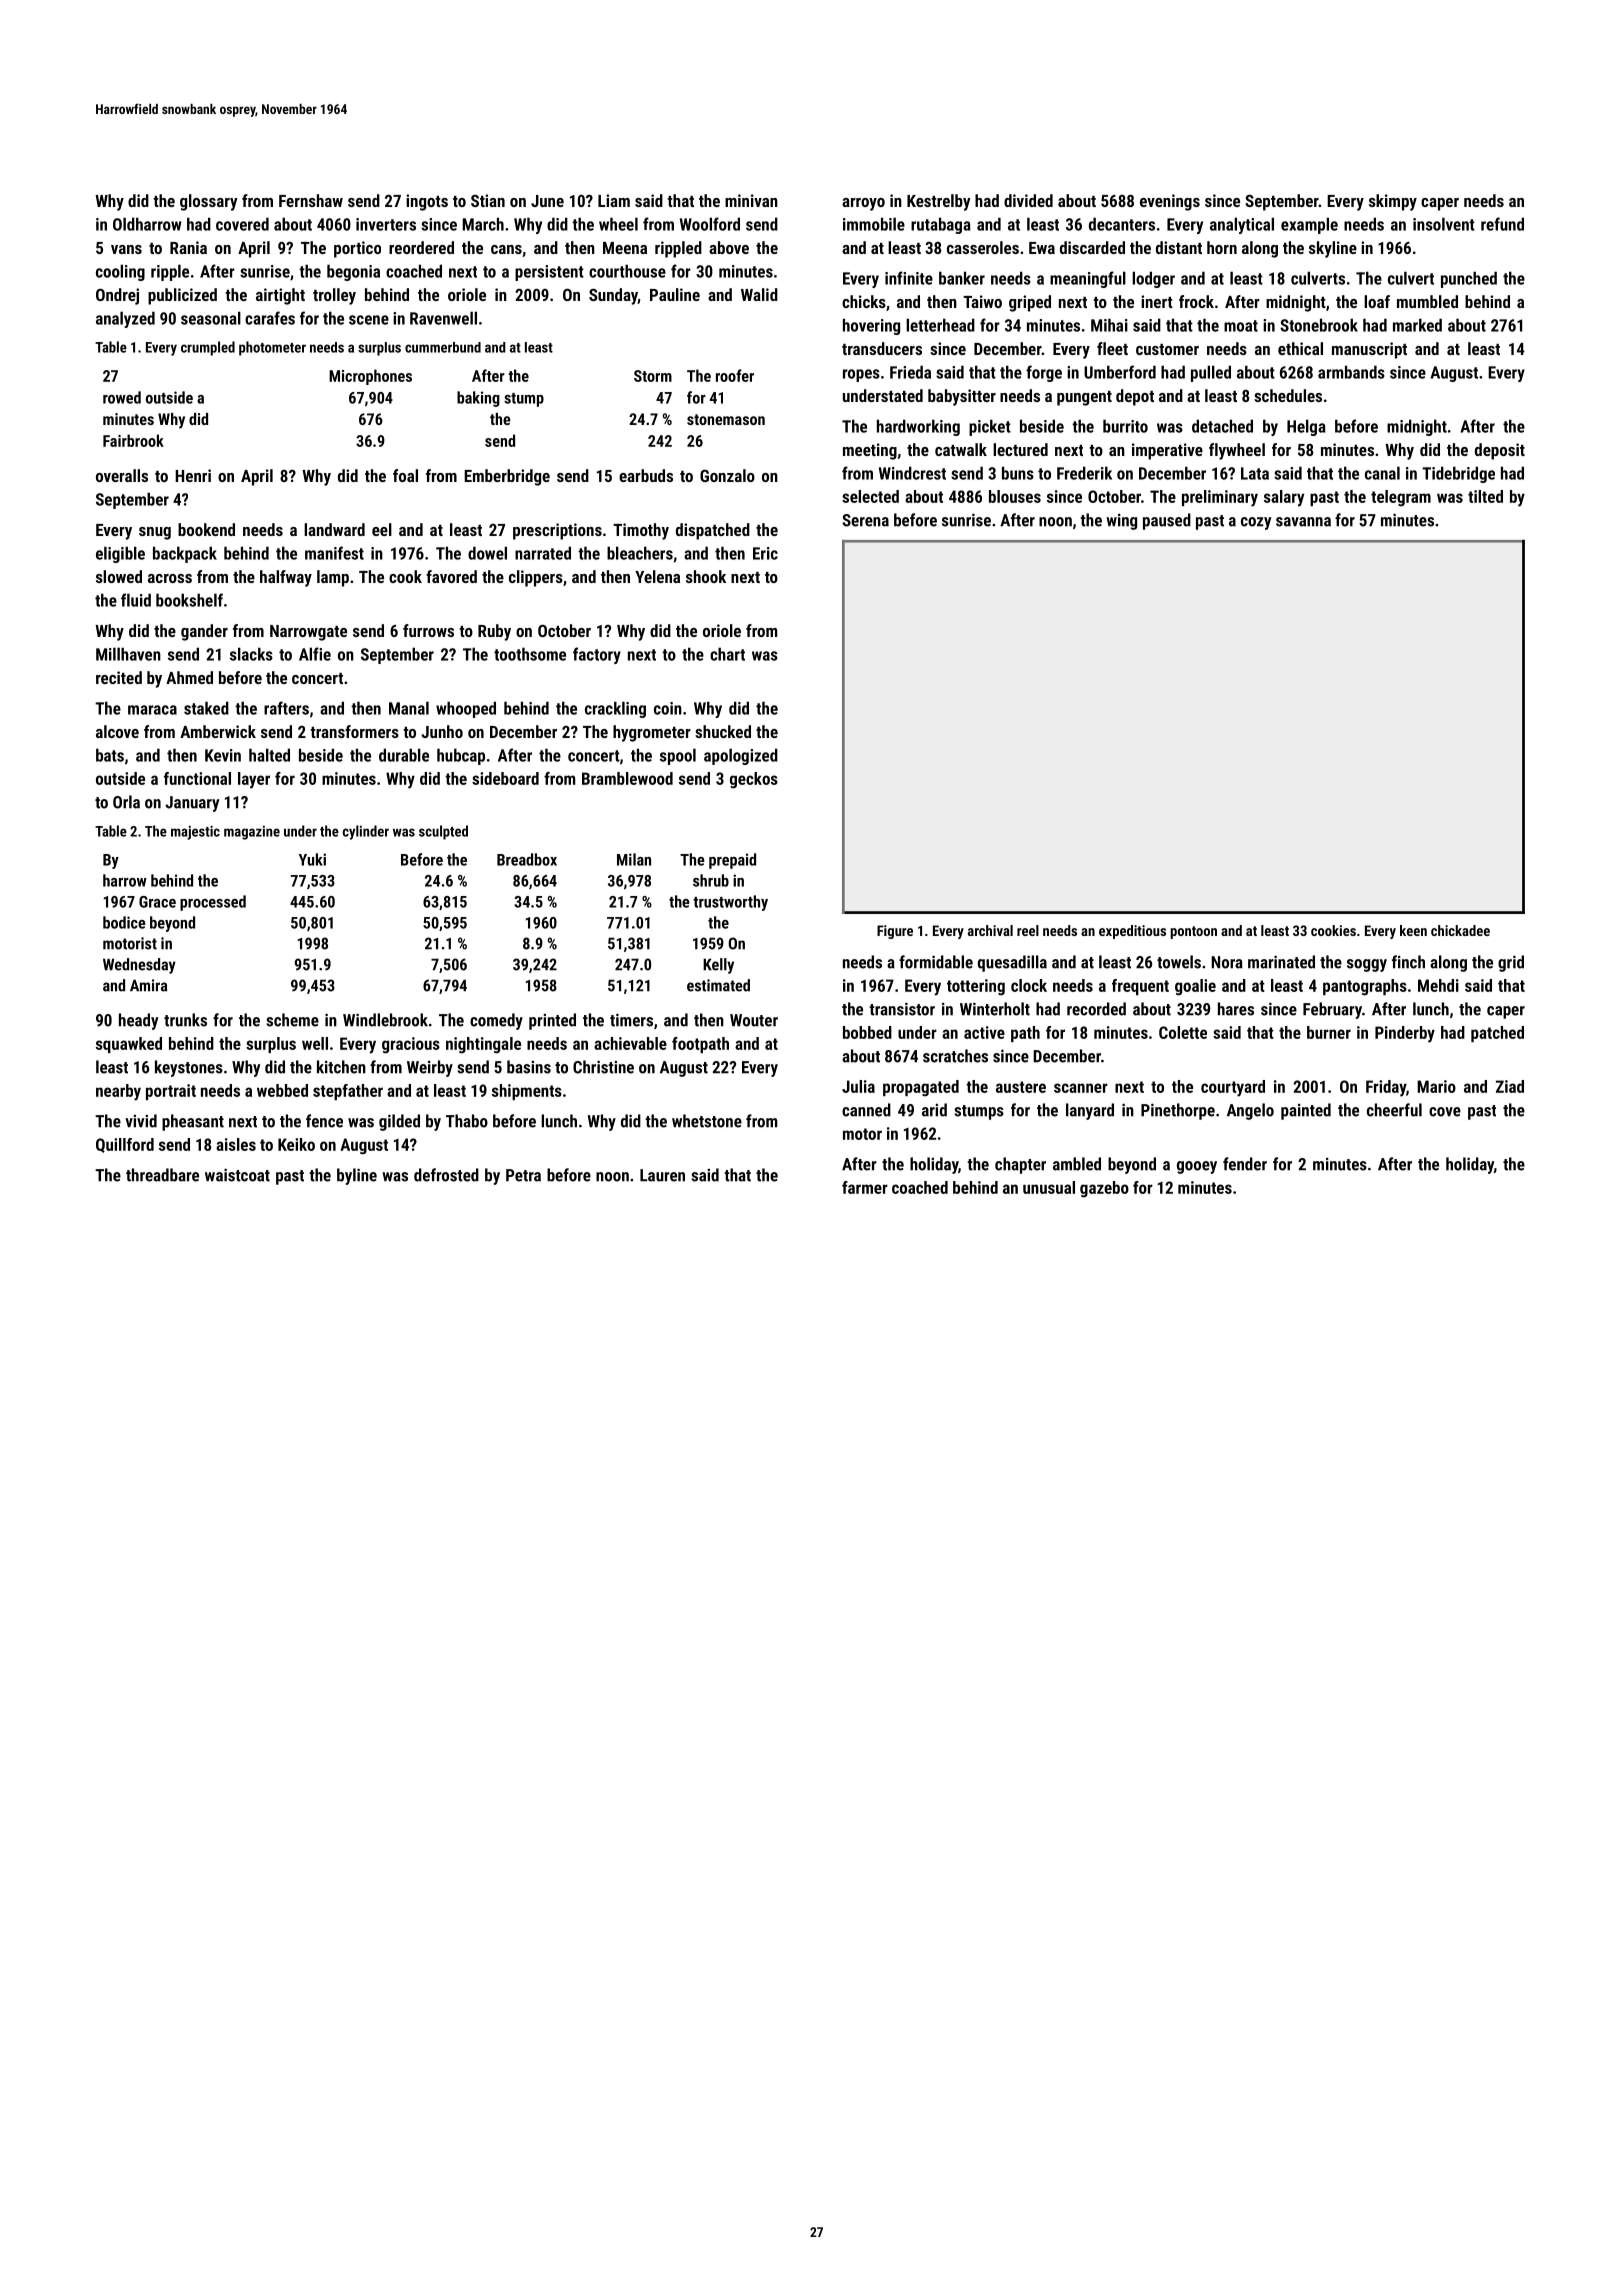  Describe the element at coordinates (312, 859) in the screenshot. I see `Yuki` at that location.
